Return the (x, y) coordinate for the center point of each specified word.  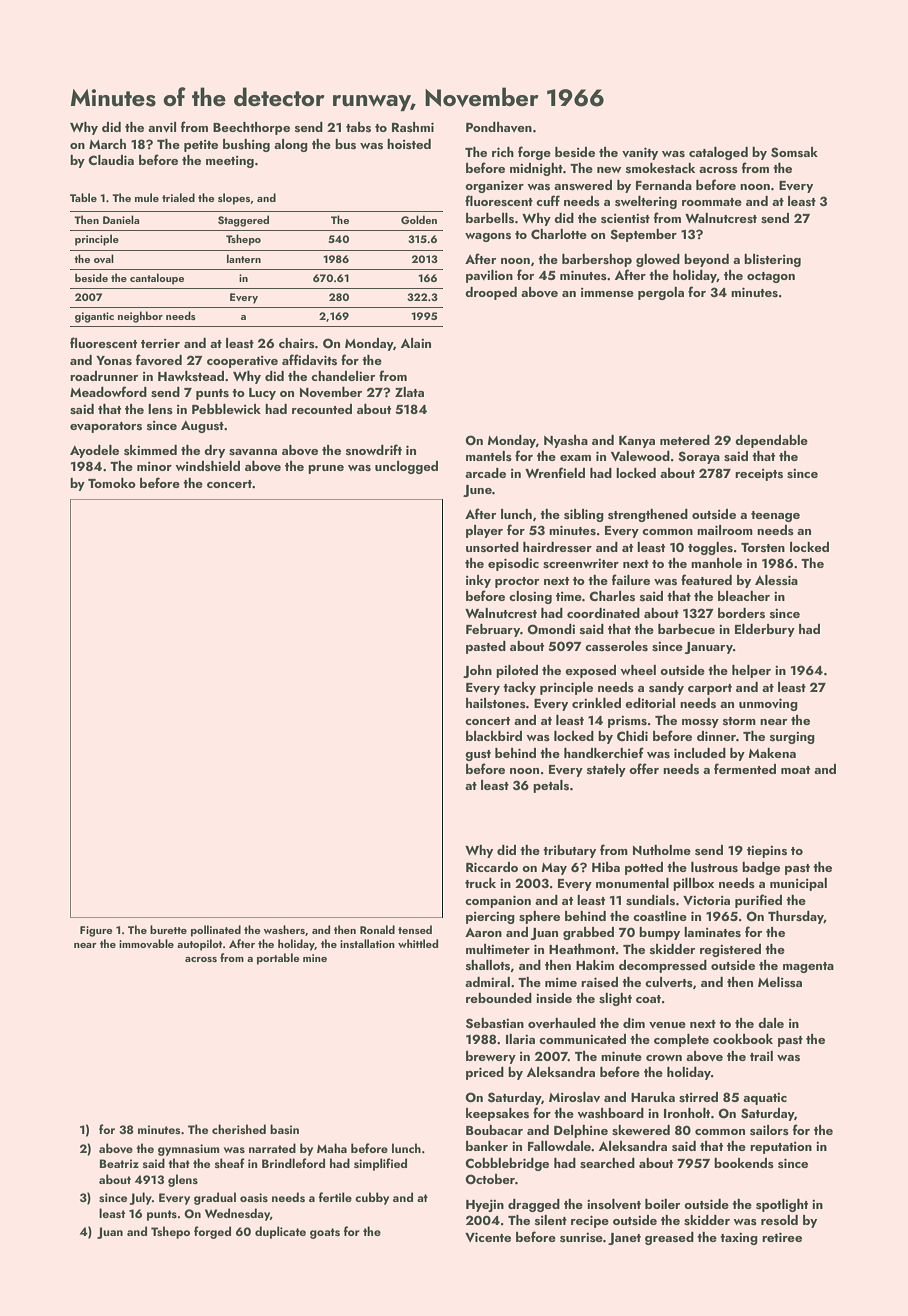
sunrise (581, 1237)
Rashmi (413, 127)
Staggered (243, 221)
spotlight (782, 1205)
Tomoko (112, 483)
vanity (640, 153)
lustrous (714, 867)
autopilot (199, 945)
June (477, 491)
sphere (539, 917)
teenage (775, 516)
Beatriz (119, 1163)
